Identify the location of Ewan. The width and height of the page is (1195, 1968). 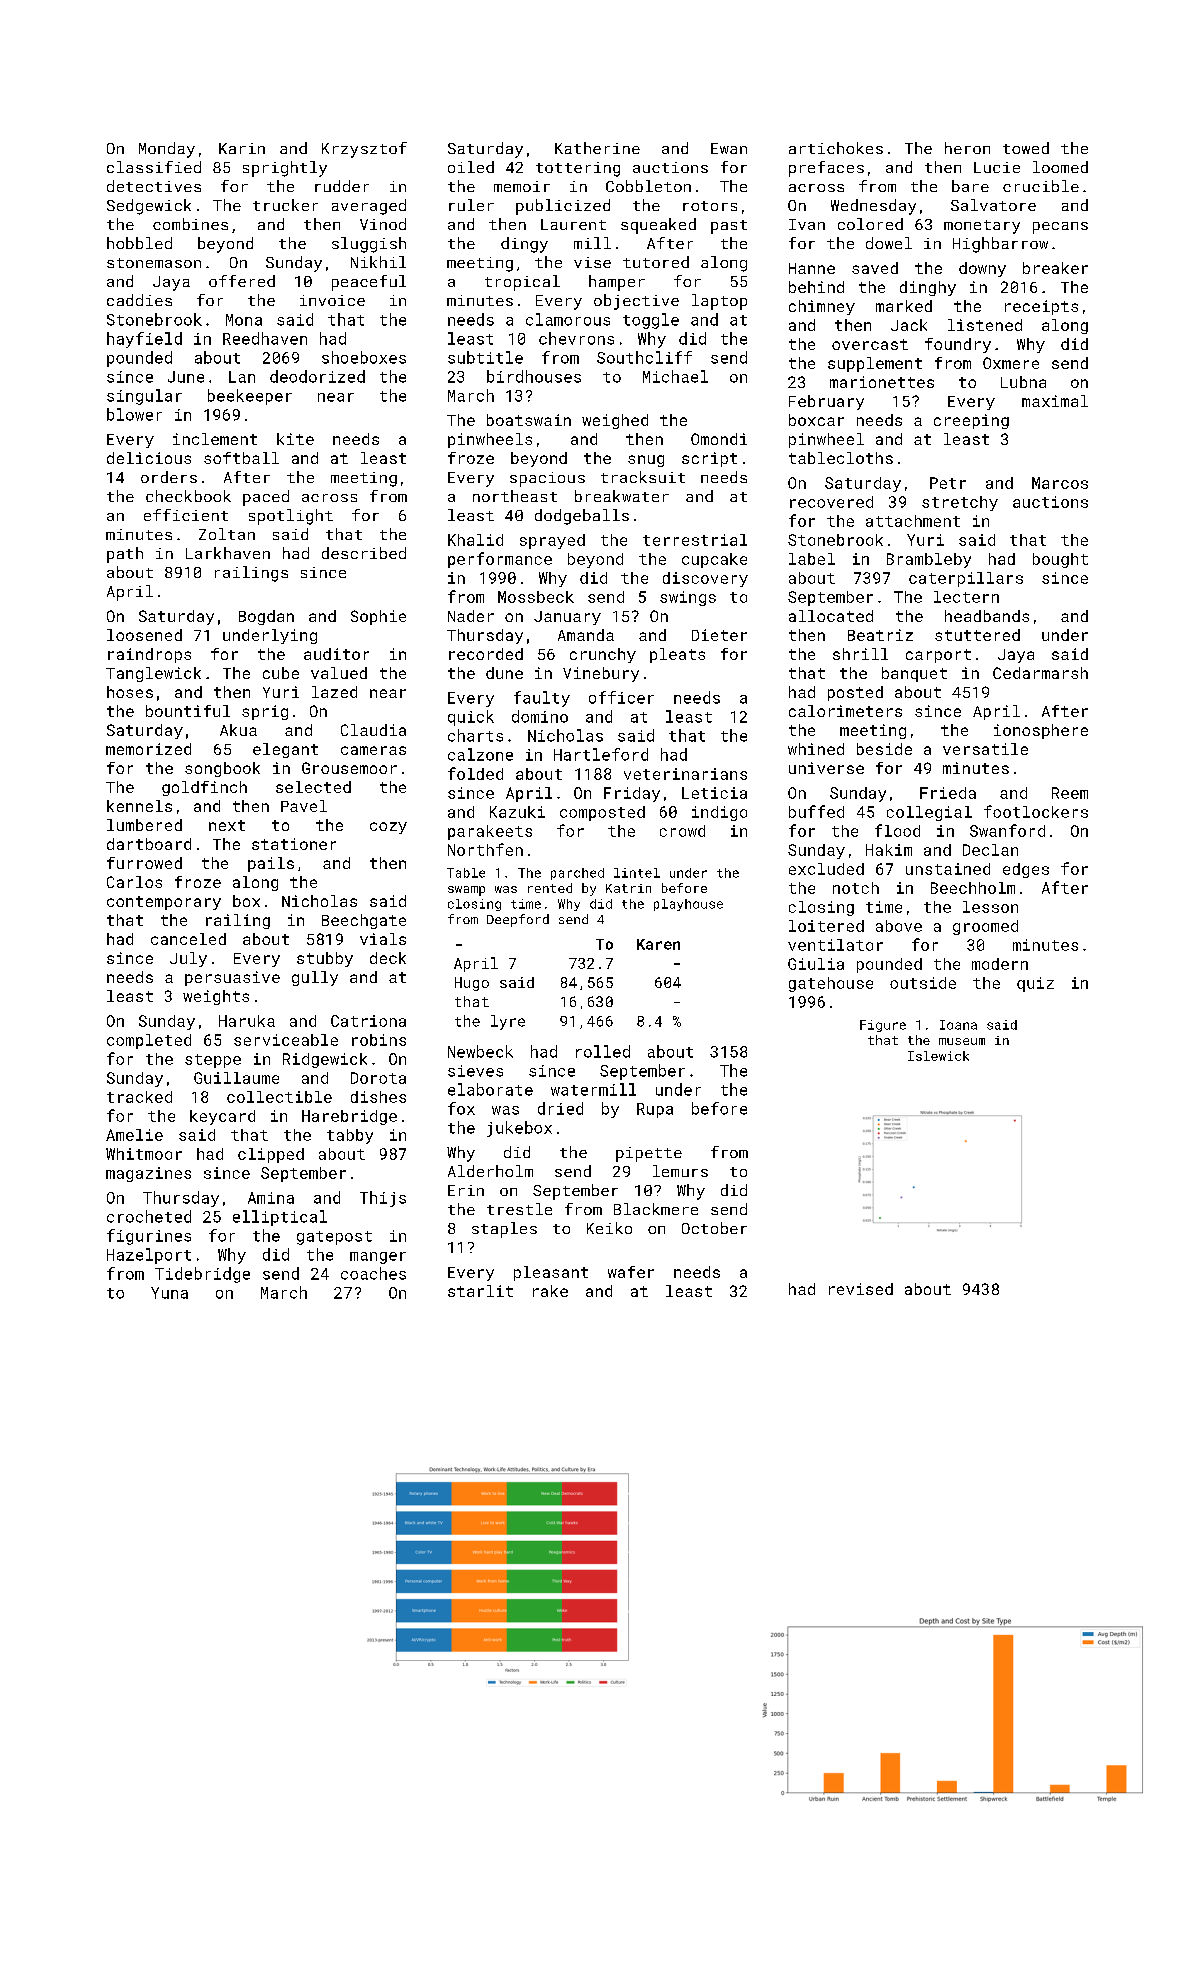
(729, 148).
